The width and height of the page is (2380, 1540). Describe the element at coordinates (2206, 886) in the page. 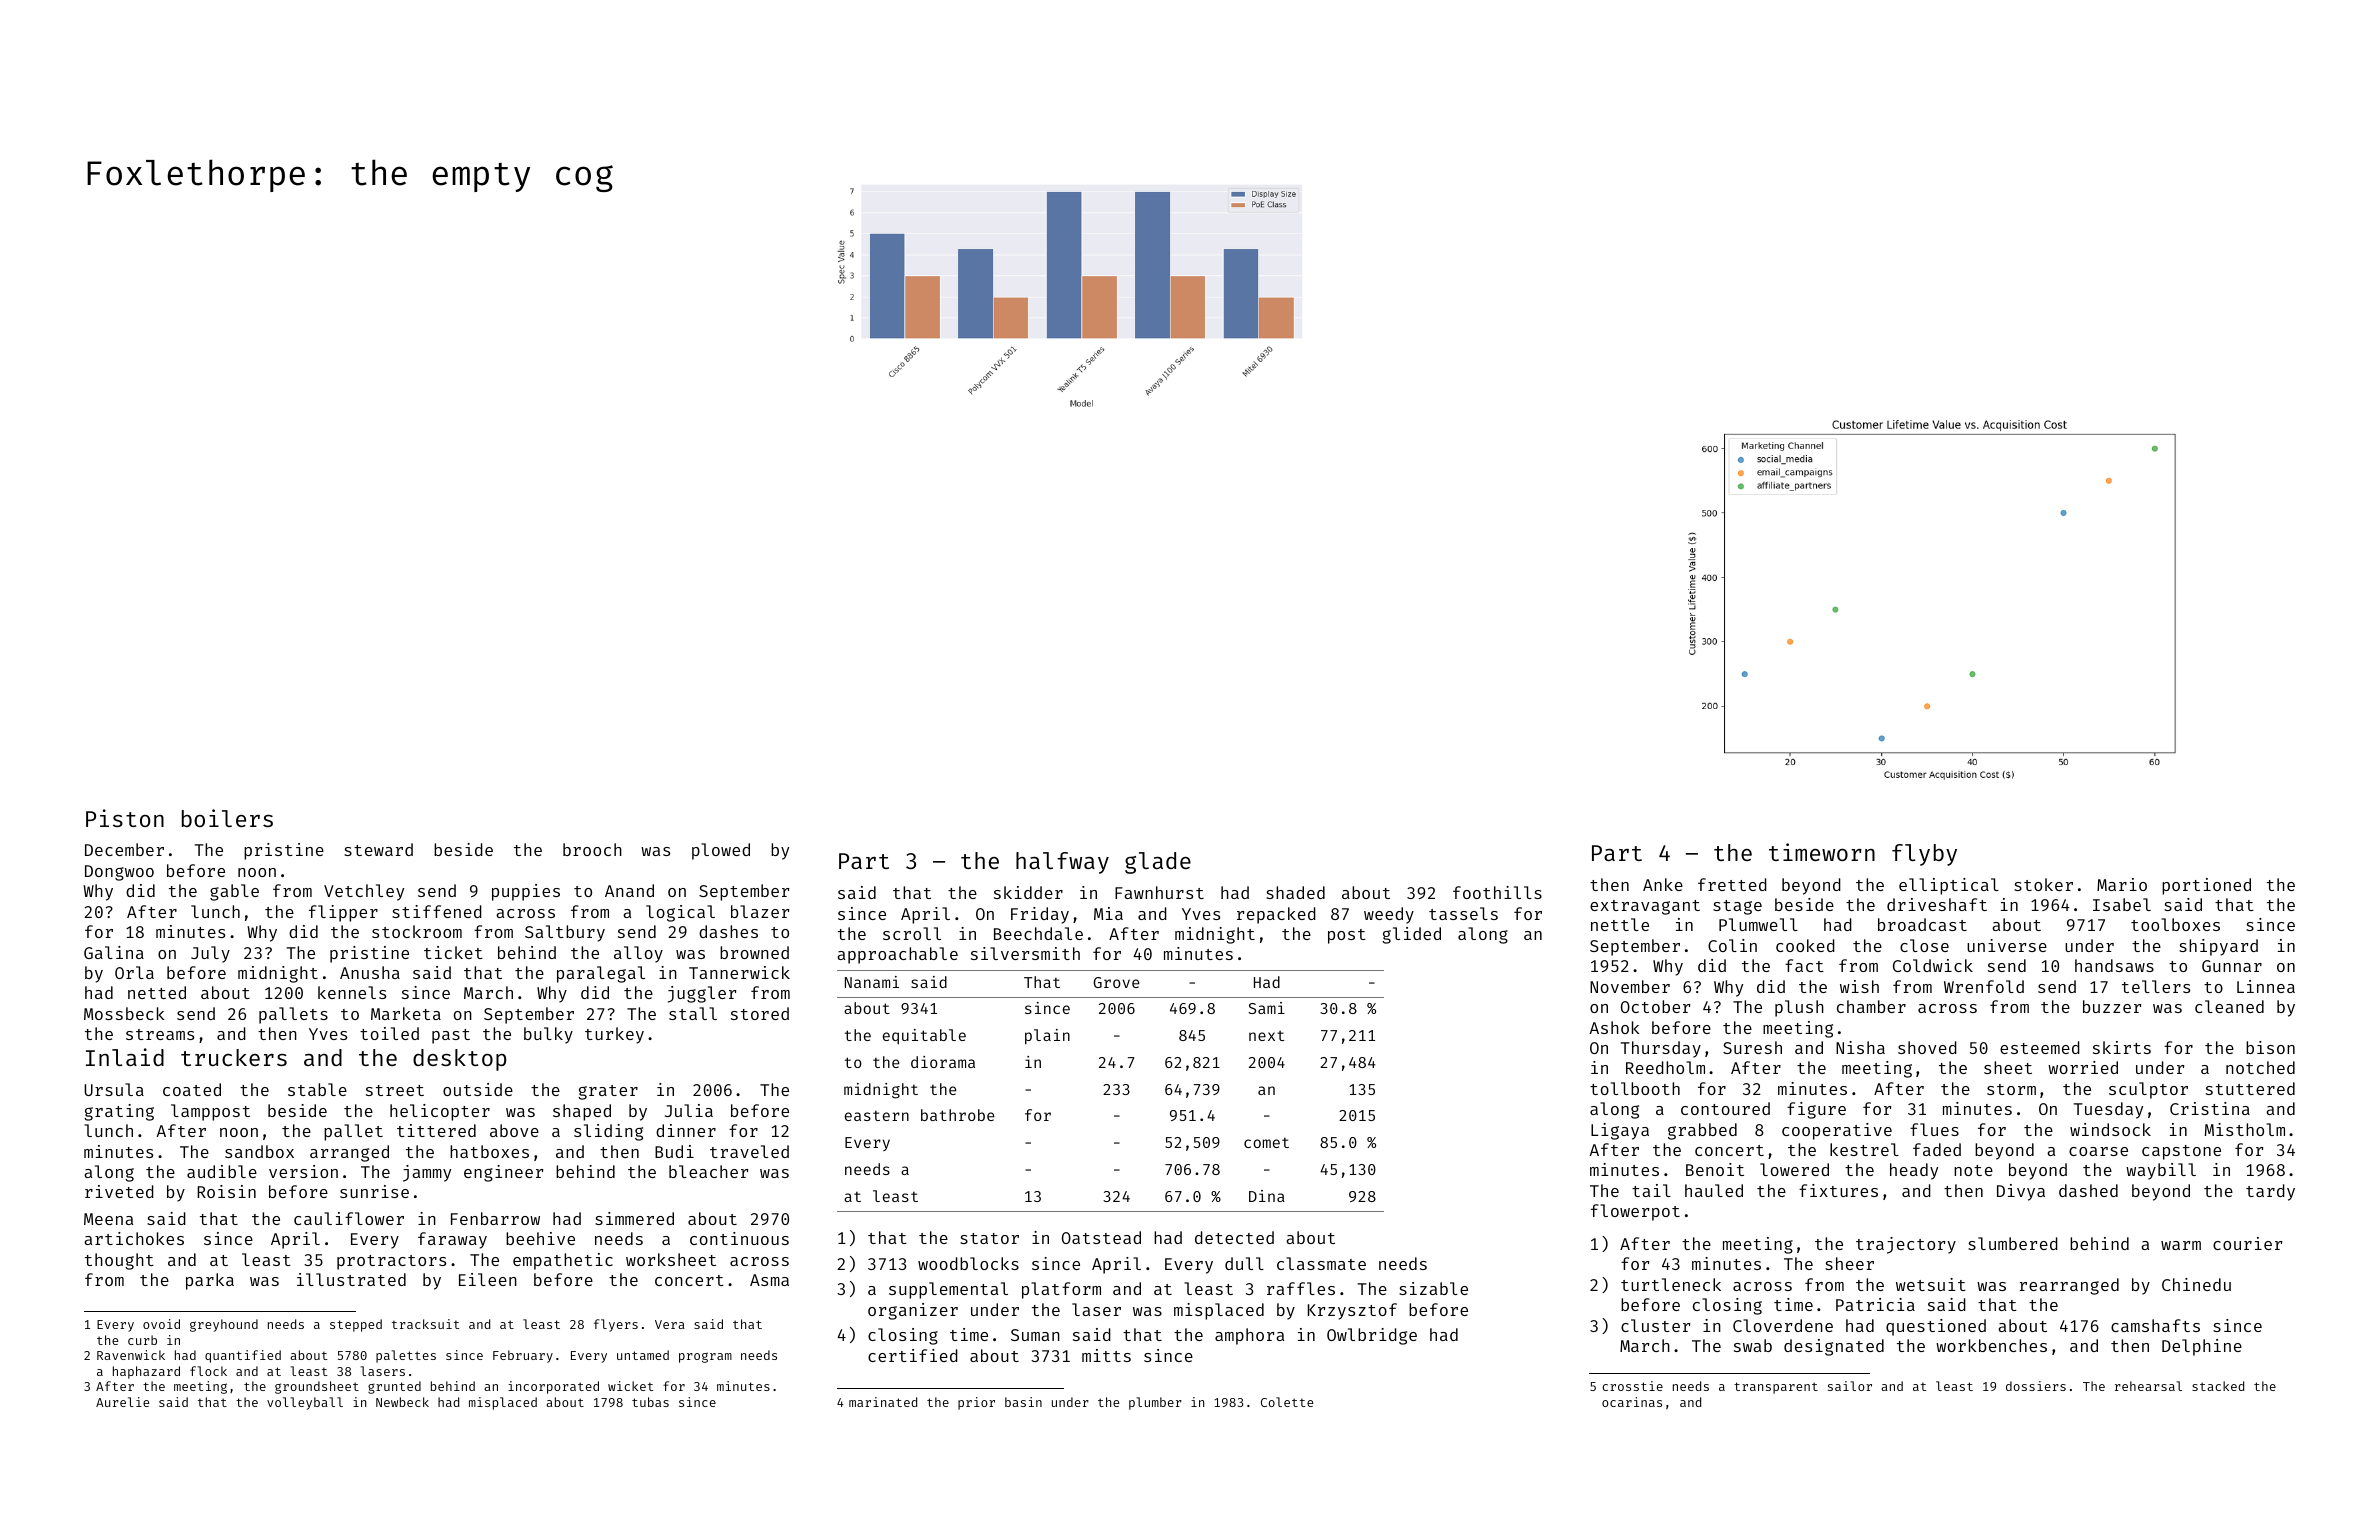

I see `portioned` at that location.
